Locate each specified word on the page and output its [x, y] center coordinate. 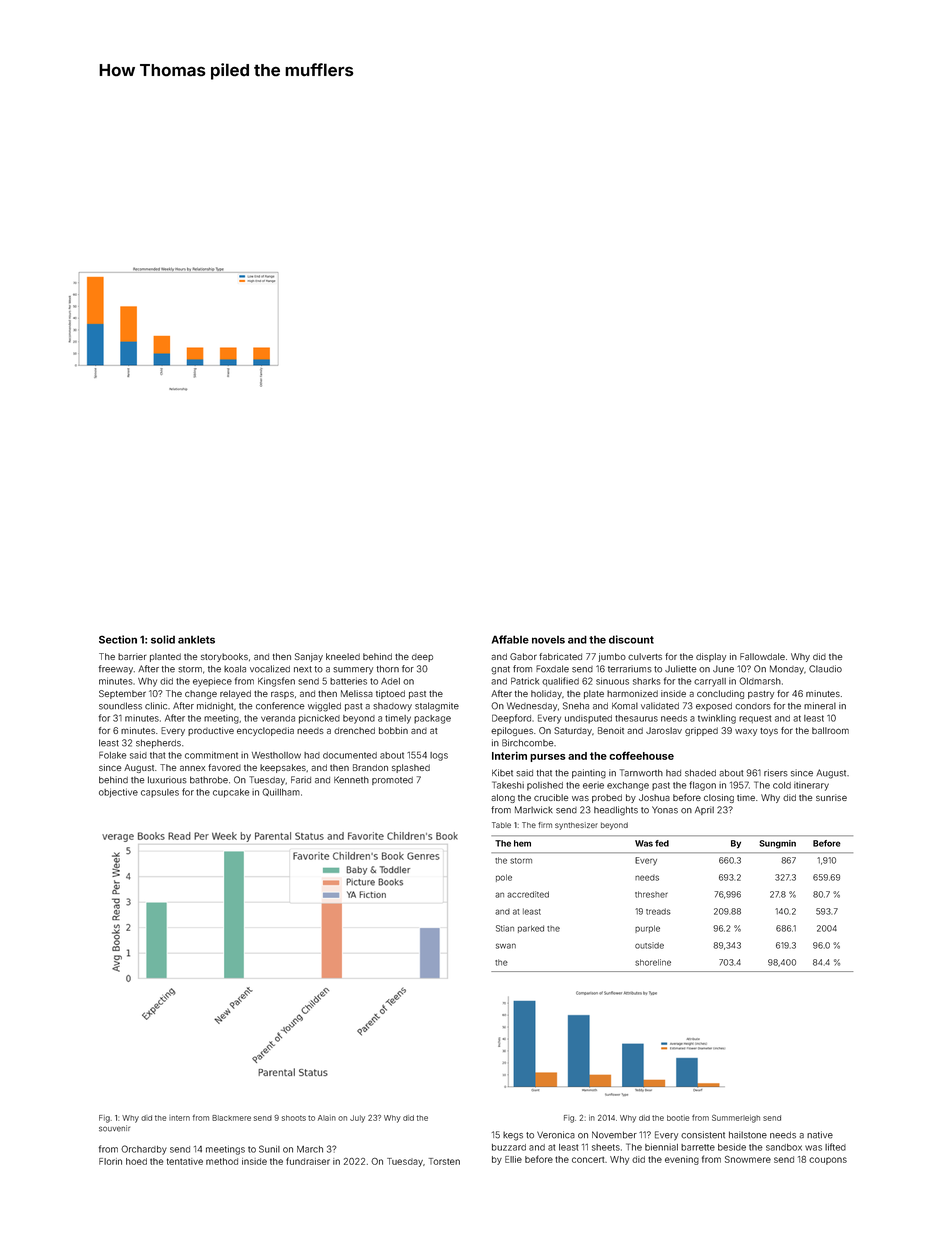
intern [179, 1118]
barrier [132, 656]
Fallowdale [762, 656]
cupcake [231, 793]
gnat [500, 670]
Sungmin [777, 844]
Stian [505, 928]
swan [506, 946]
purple [647, 929]
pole [504, 878]
